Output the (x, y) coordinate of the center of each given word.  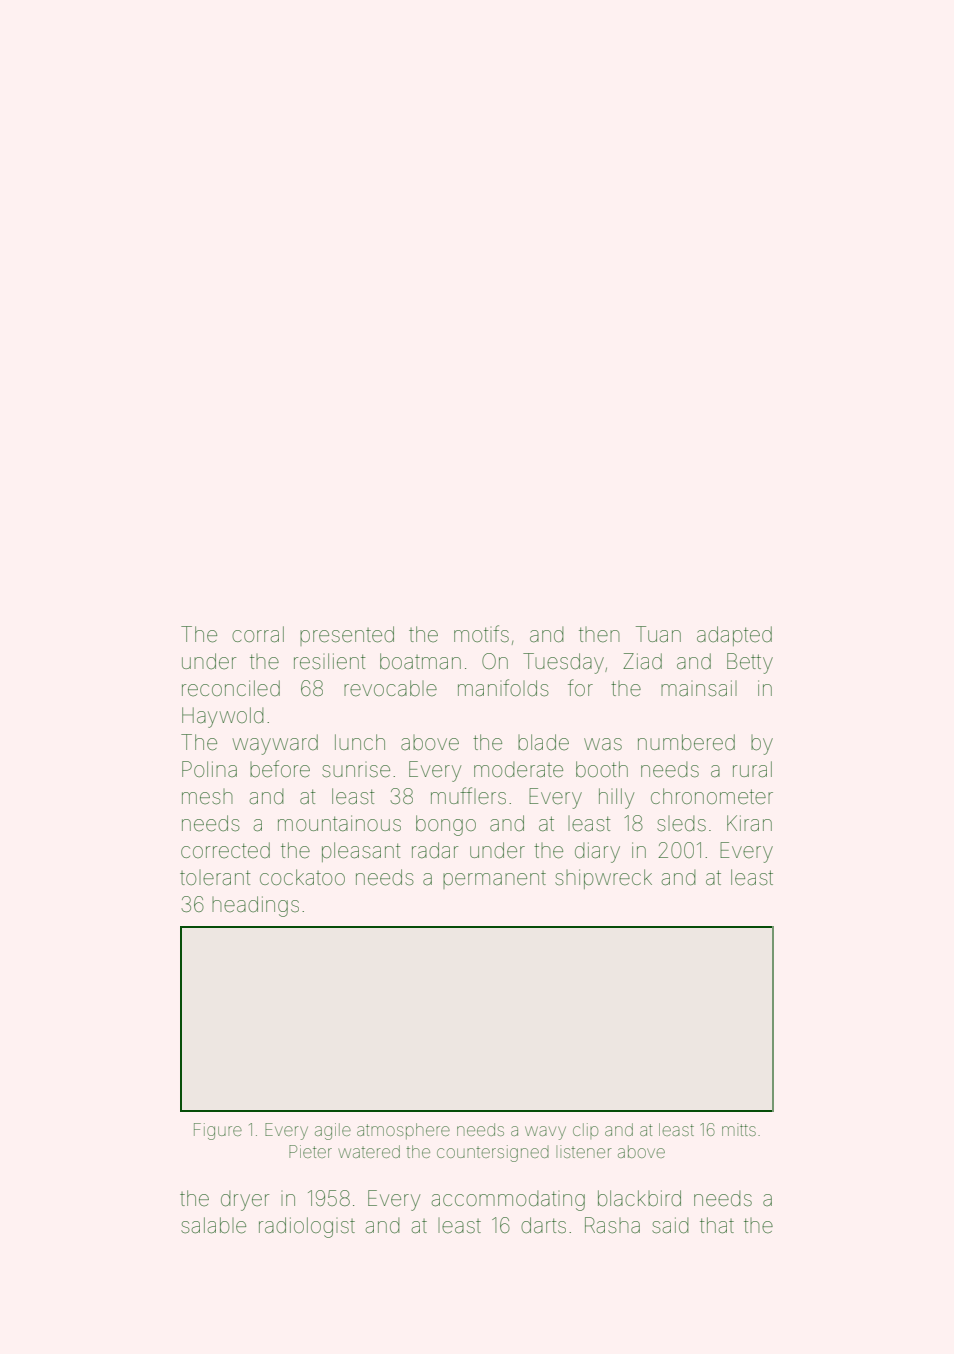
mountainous (339, 823)
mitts (739, 1129)
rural (752, 769)
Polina (209, 769)
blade (543, 742)
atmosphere (403, 1131)
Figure (218, 1131)
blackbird (639, 1198)
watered (369, 1151)
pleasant (361, 852)
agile (333, 1131)
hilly (616, 798)
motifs (481, 634)
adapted (734, 636)
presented (347, 636)
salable (213, 1225)
